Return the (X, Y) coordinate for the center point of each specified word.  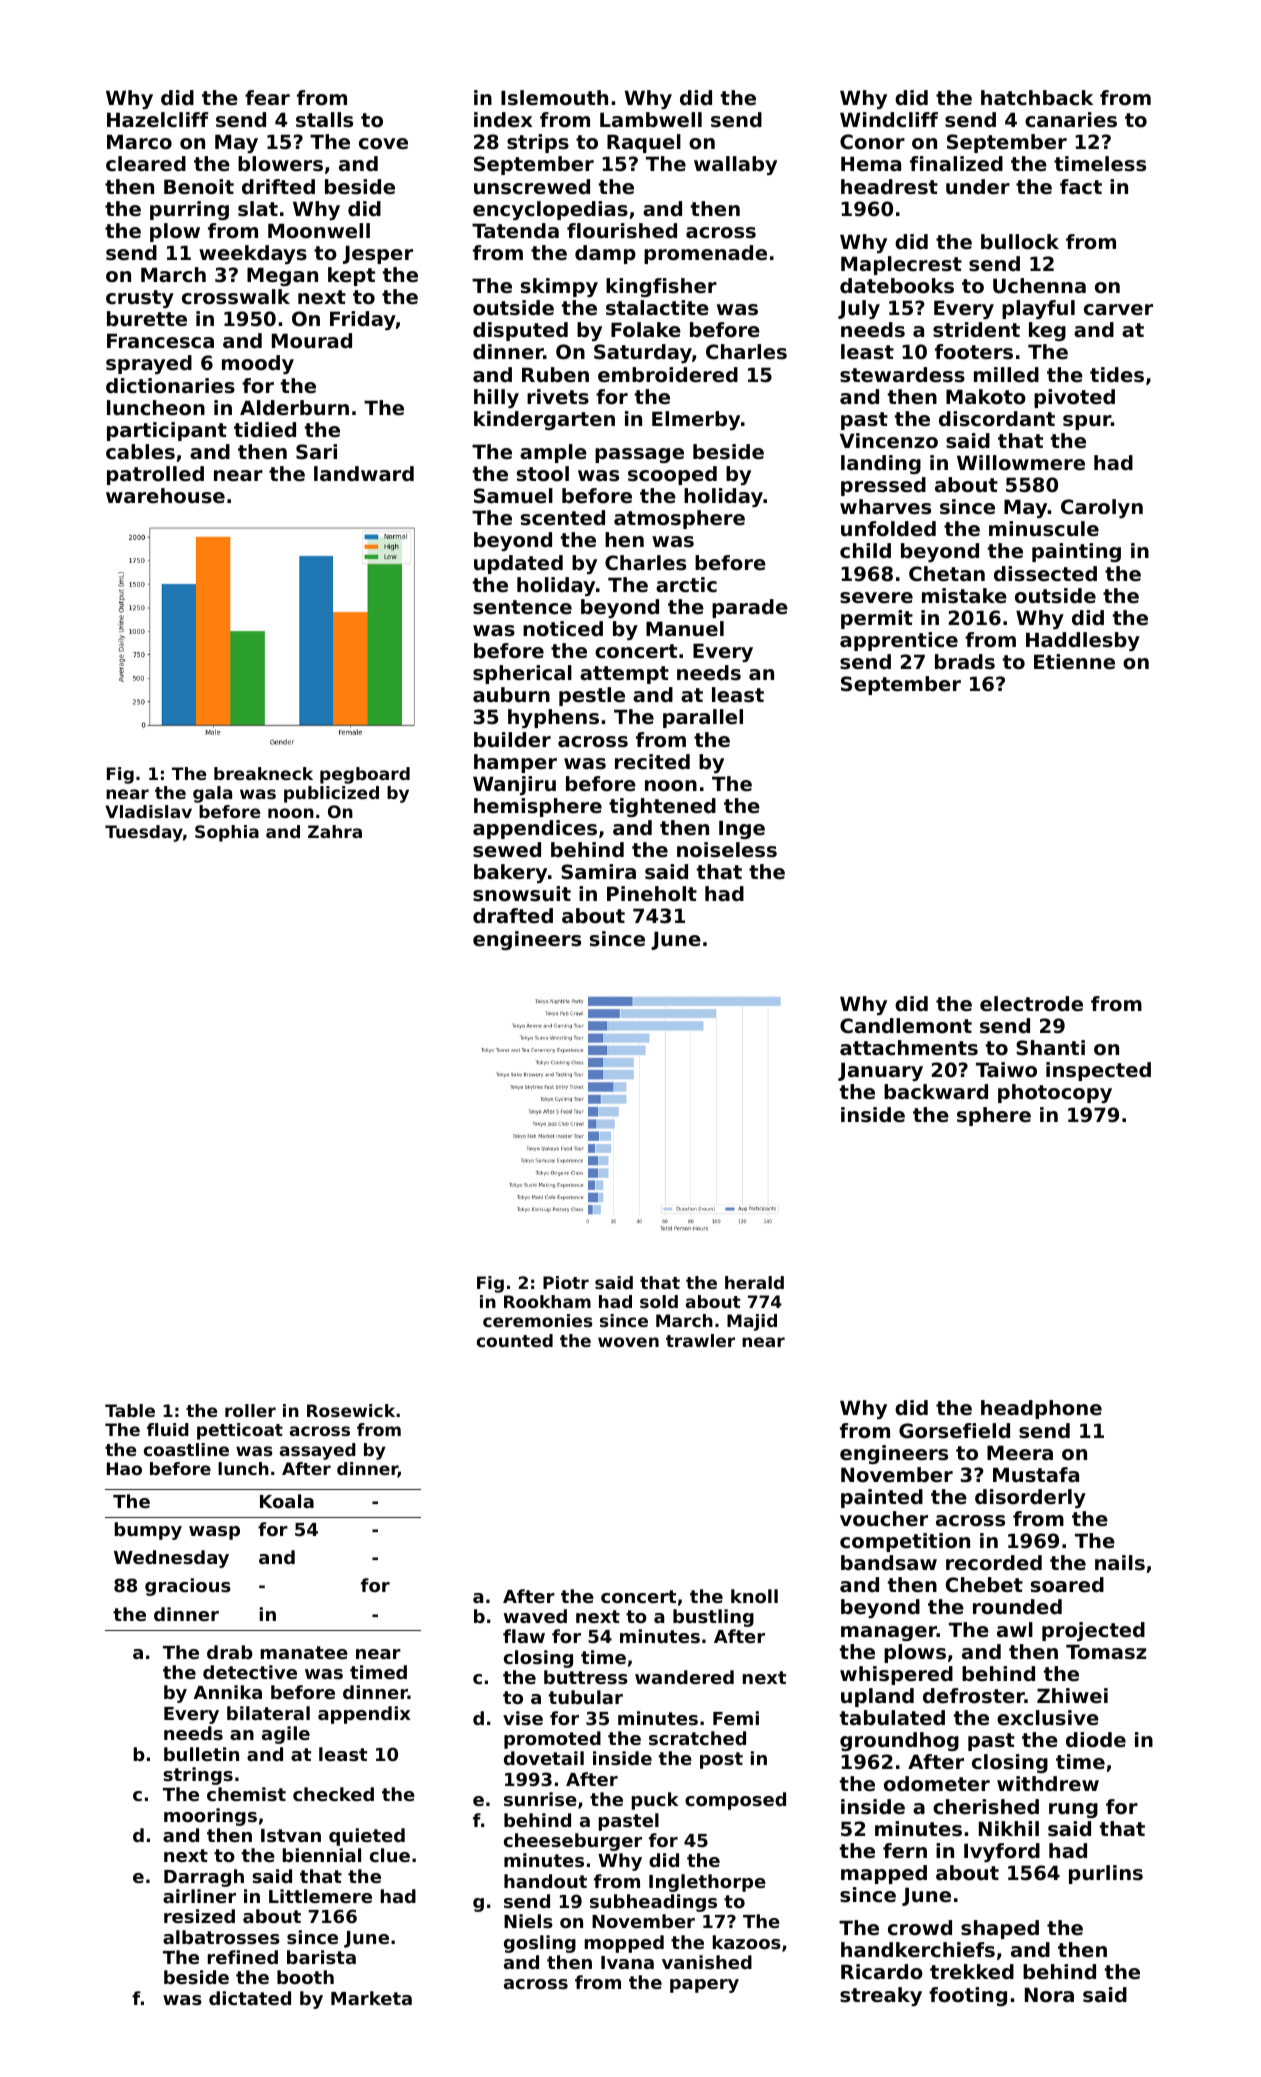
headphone (1041, 1409)
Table (130, 1410)
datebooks (897, 286)
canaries (1071, 120)
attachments (909, 1048)
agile (286, 1735)
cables (140, 452)
